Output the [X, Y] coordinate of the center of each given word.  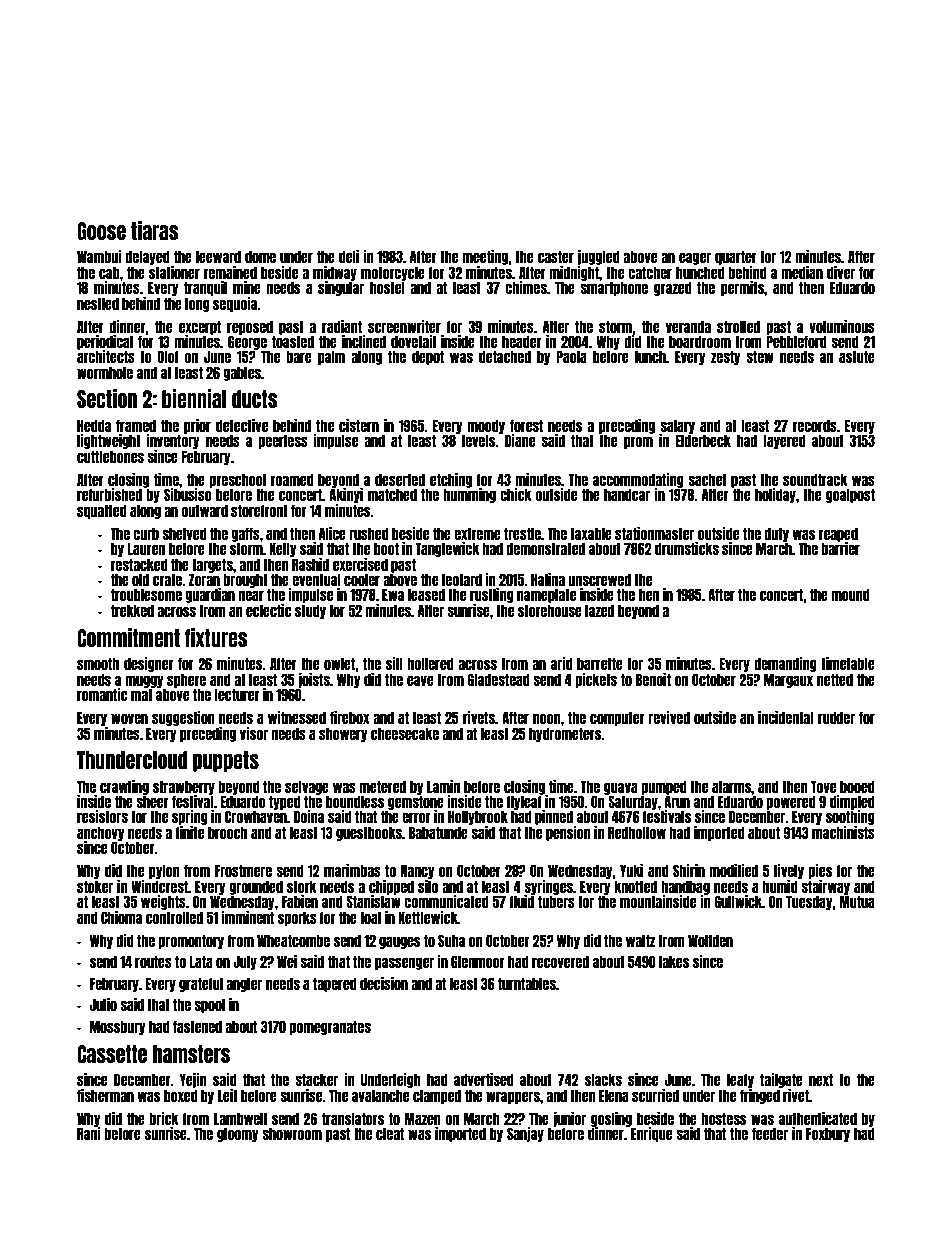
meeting [485, 257]
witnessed [297, 717]
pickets [596, 680]
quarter [736, 257]
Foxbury [828, 1134]
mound [850, 594]
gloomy [238, 1134]
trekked [132, 610]
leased [426, 594]
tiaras [155, 230]
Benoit [653, 679]
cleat [390, 1133]
